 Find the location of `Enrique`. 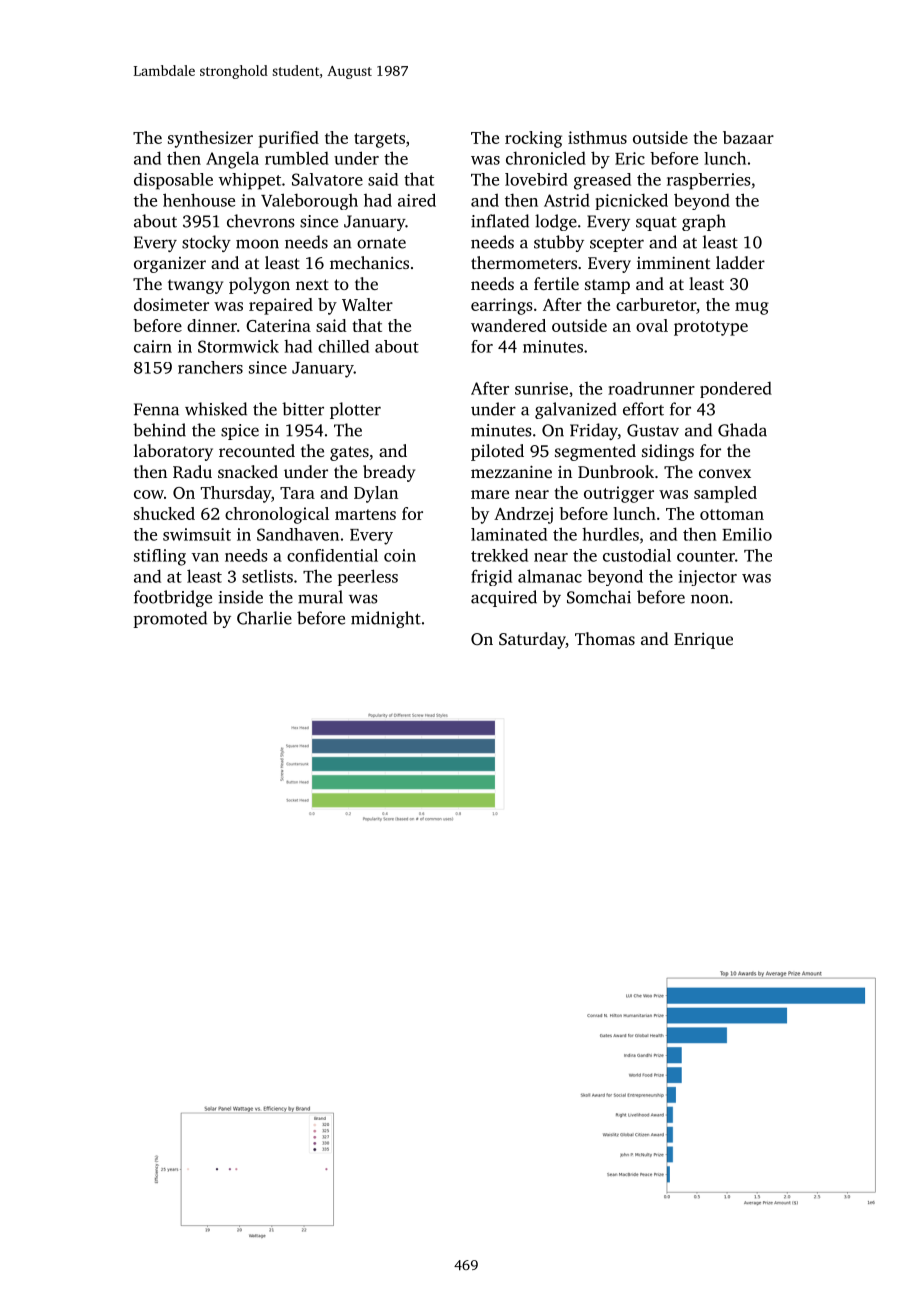

Enrique is located at coordinates (703, 641).
